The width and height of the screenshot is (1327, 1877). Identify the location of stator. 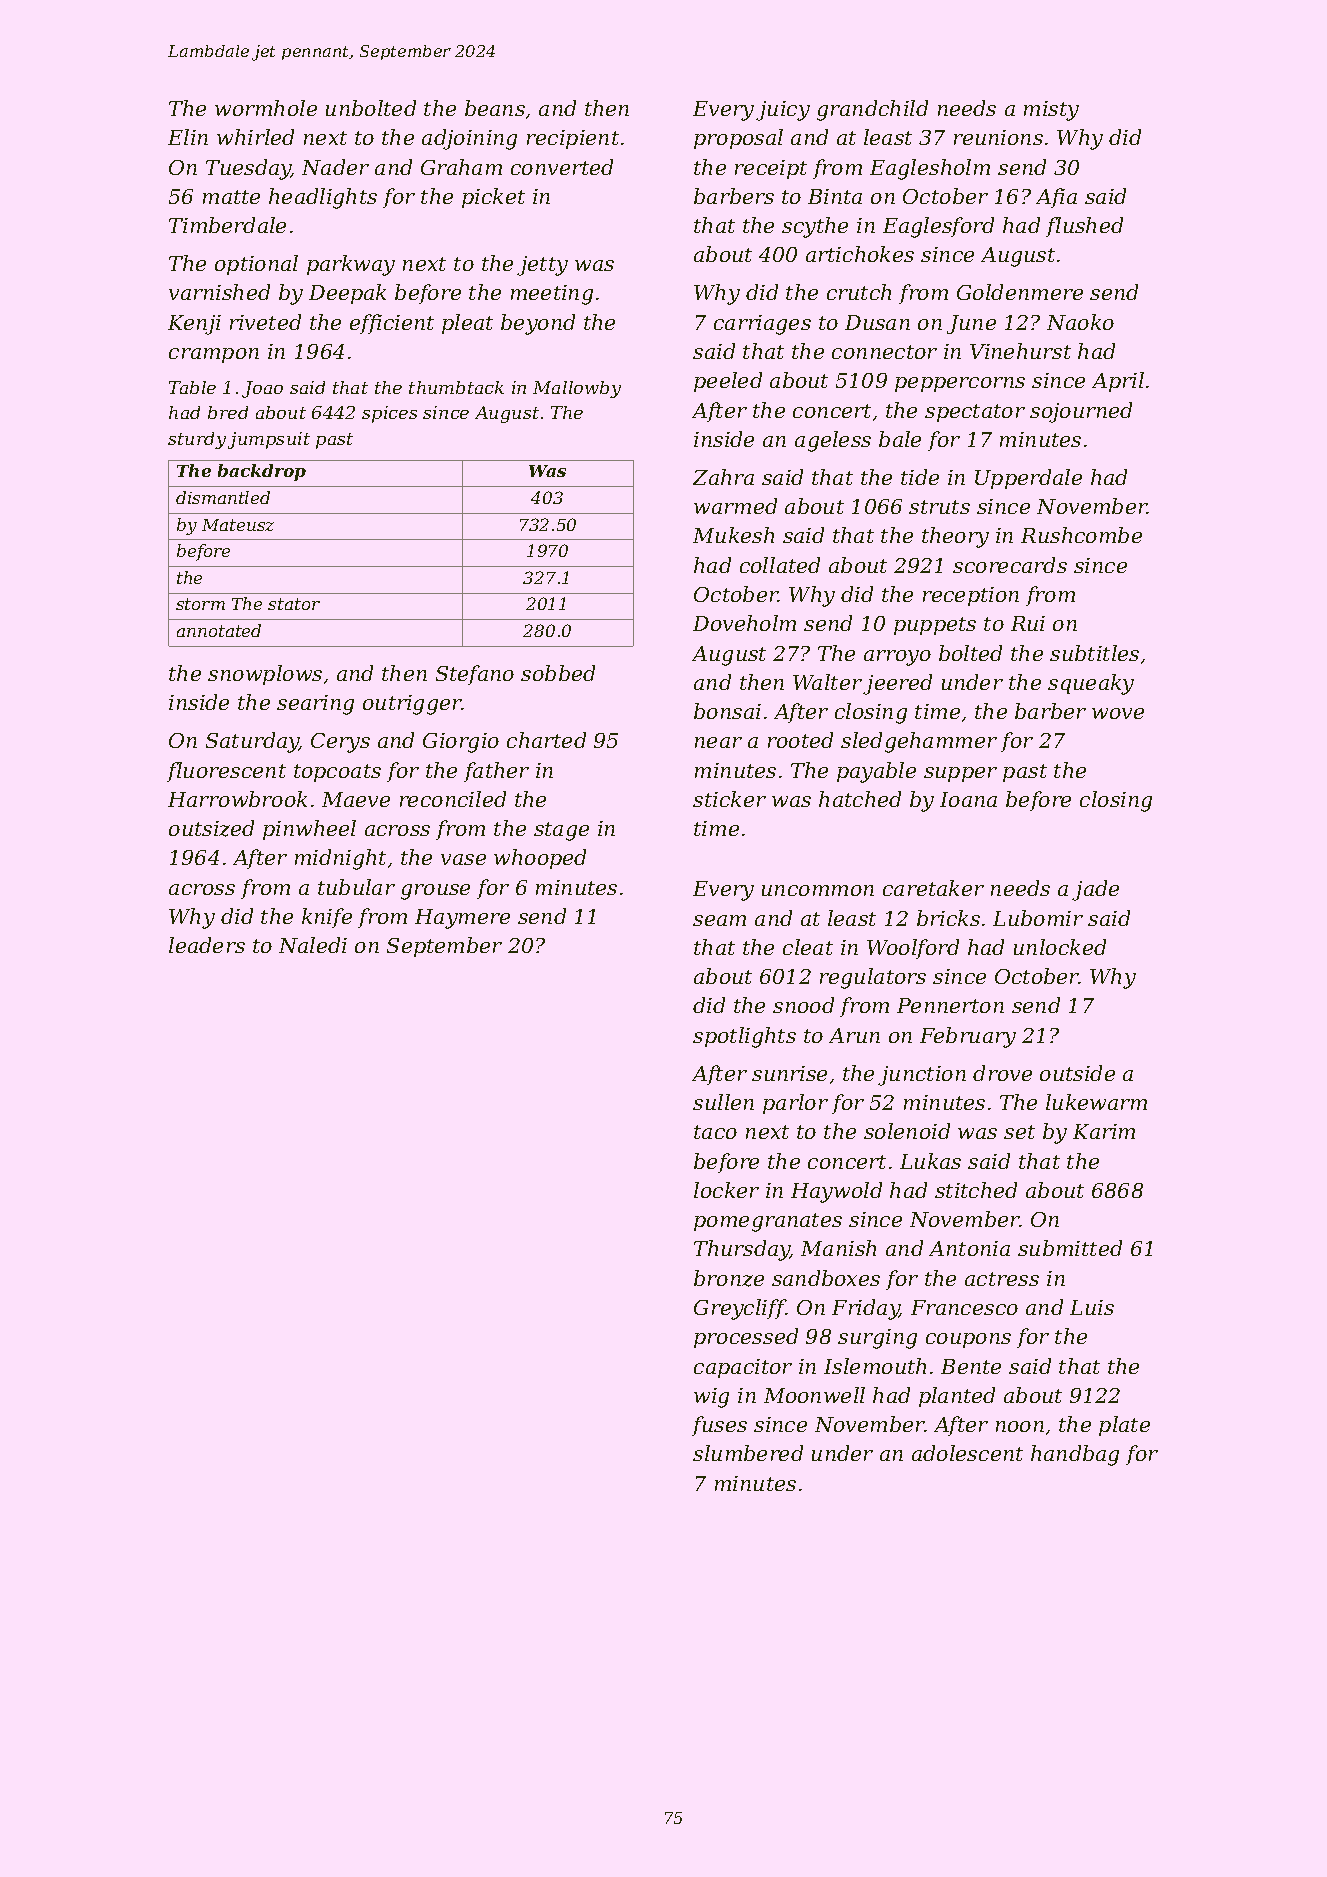
(294, 604).
